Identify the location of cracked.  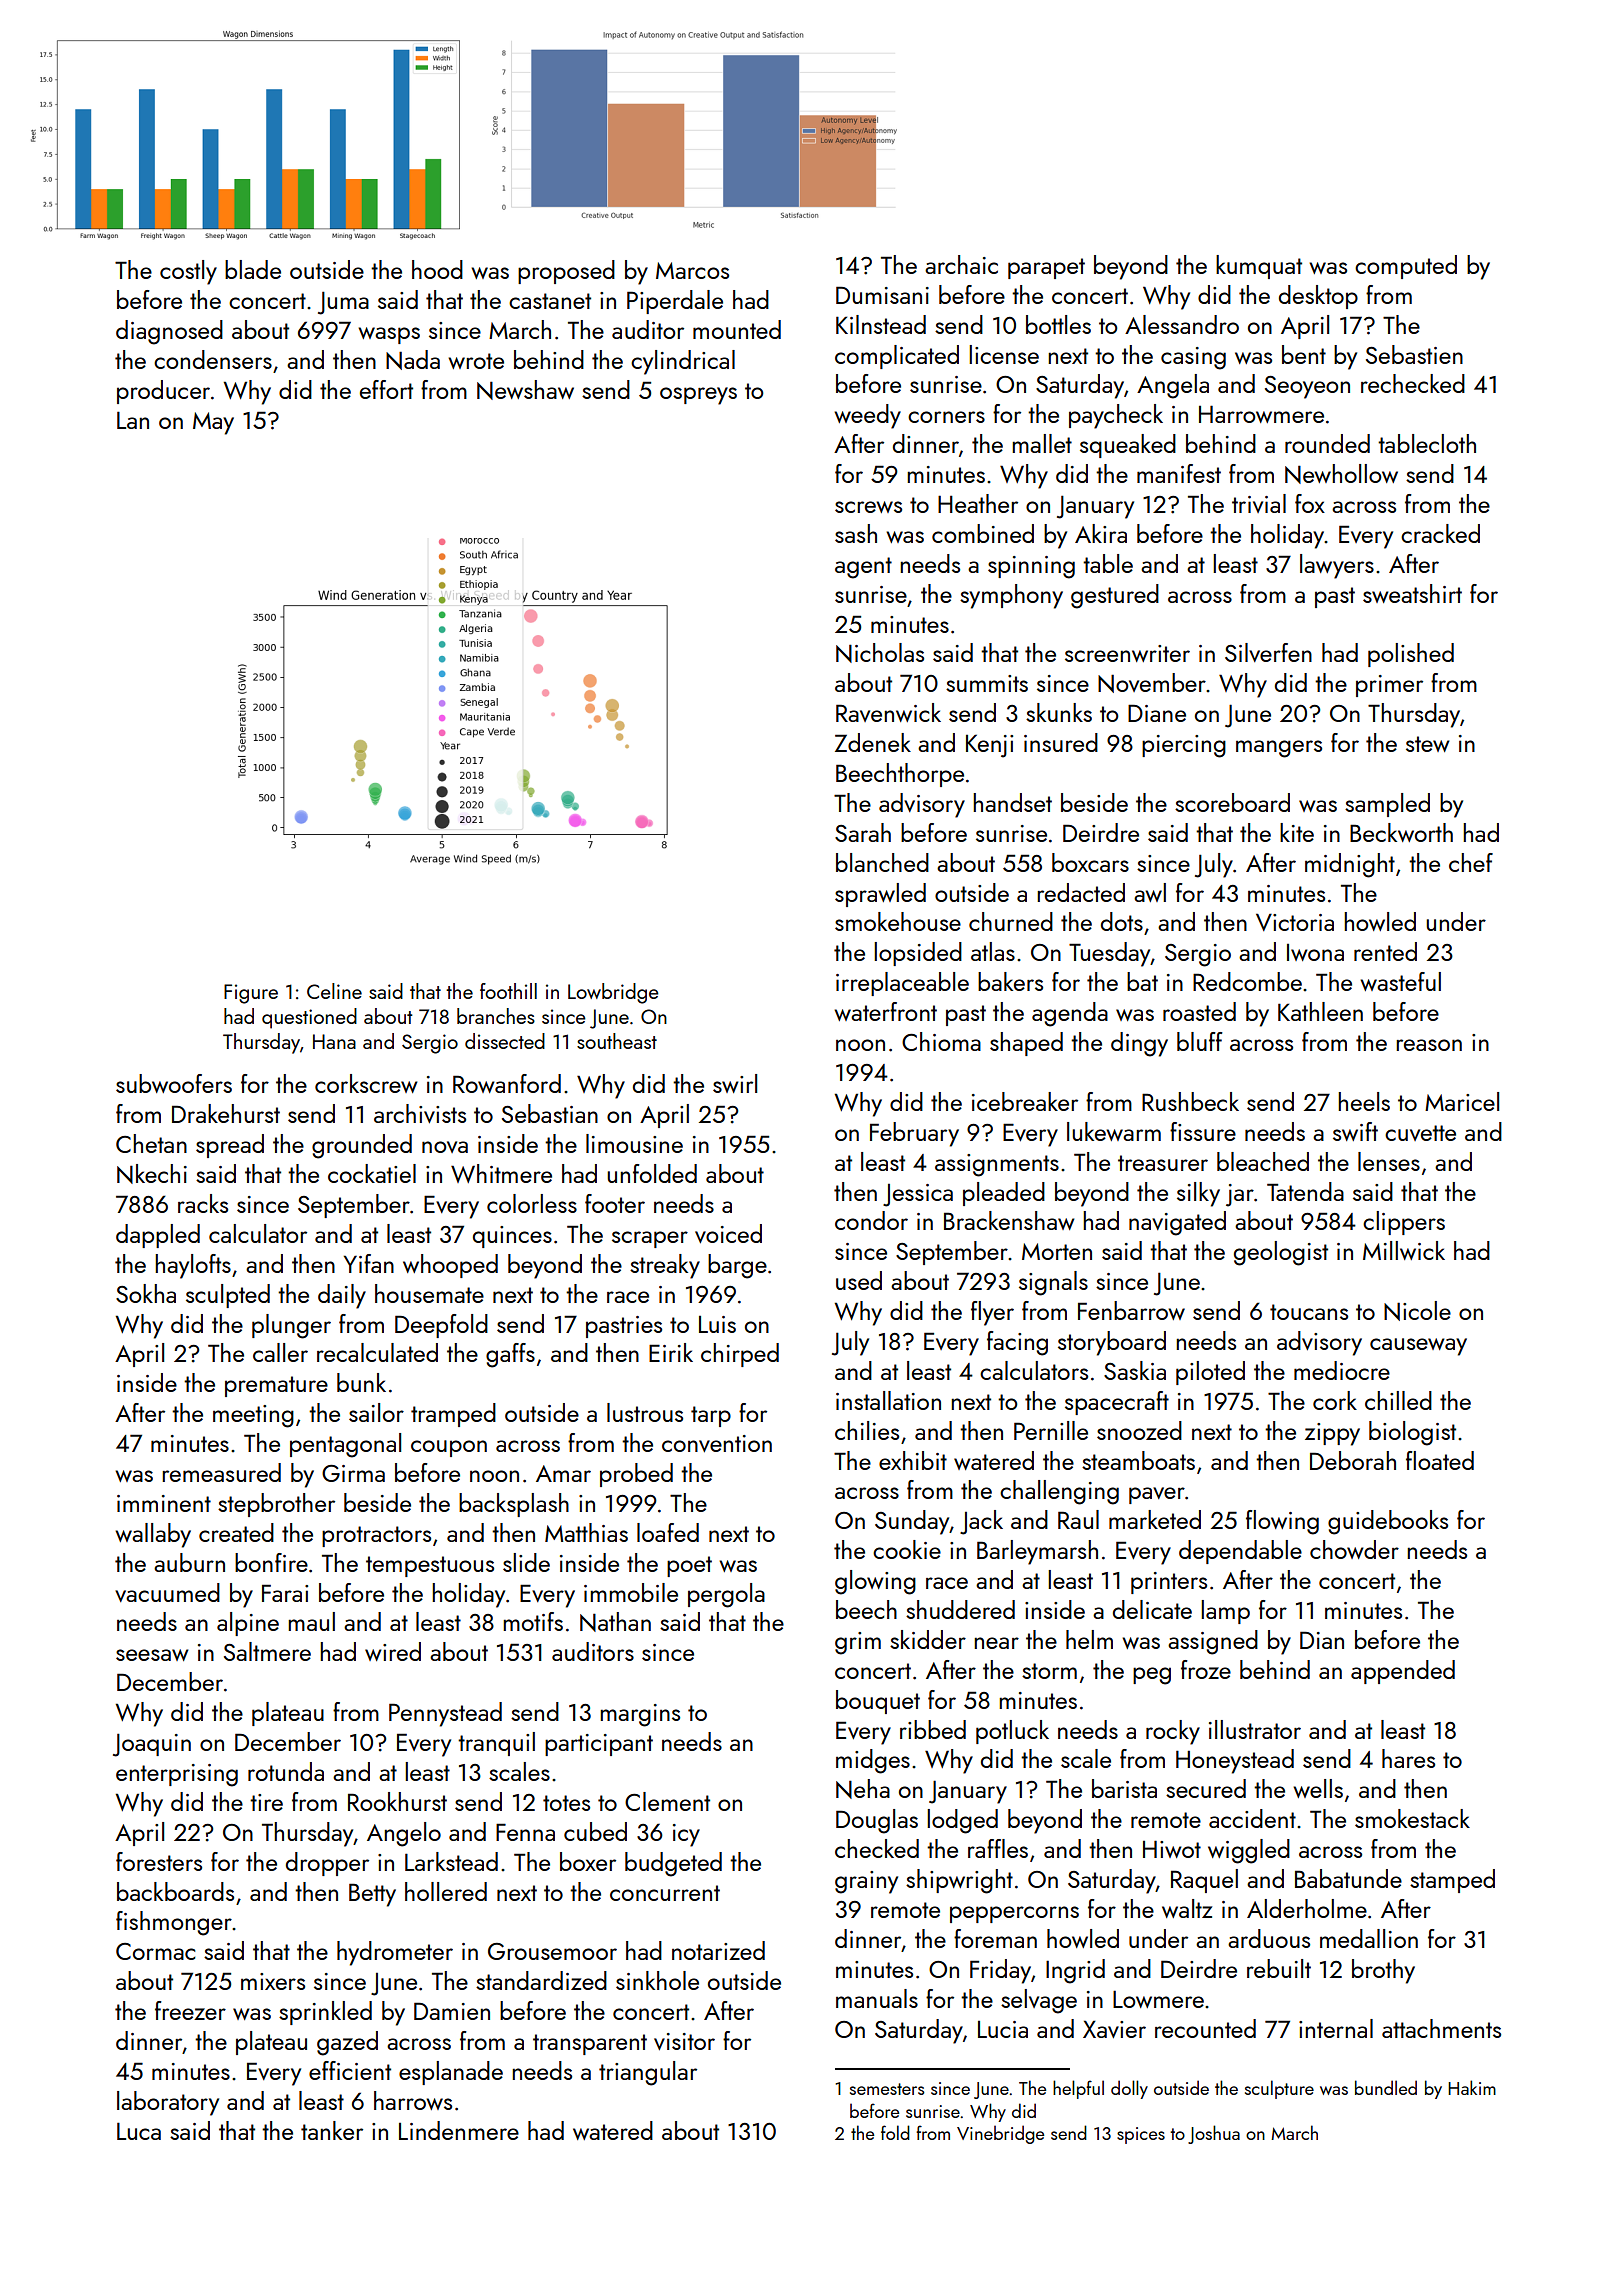
(1440, 533).
